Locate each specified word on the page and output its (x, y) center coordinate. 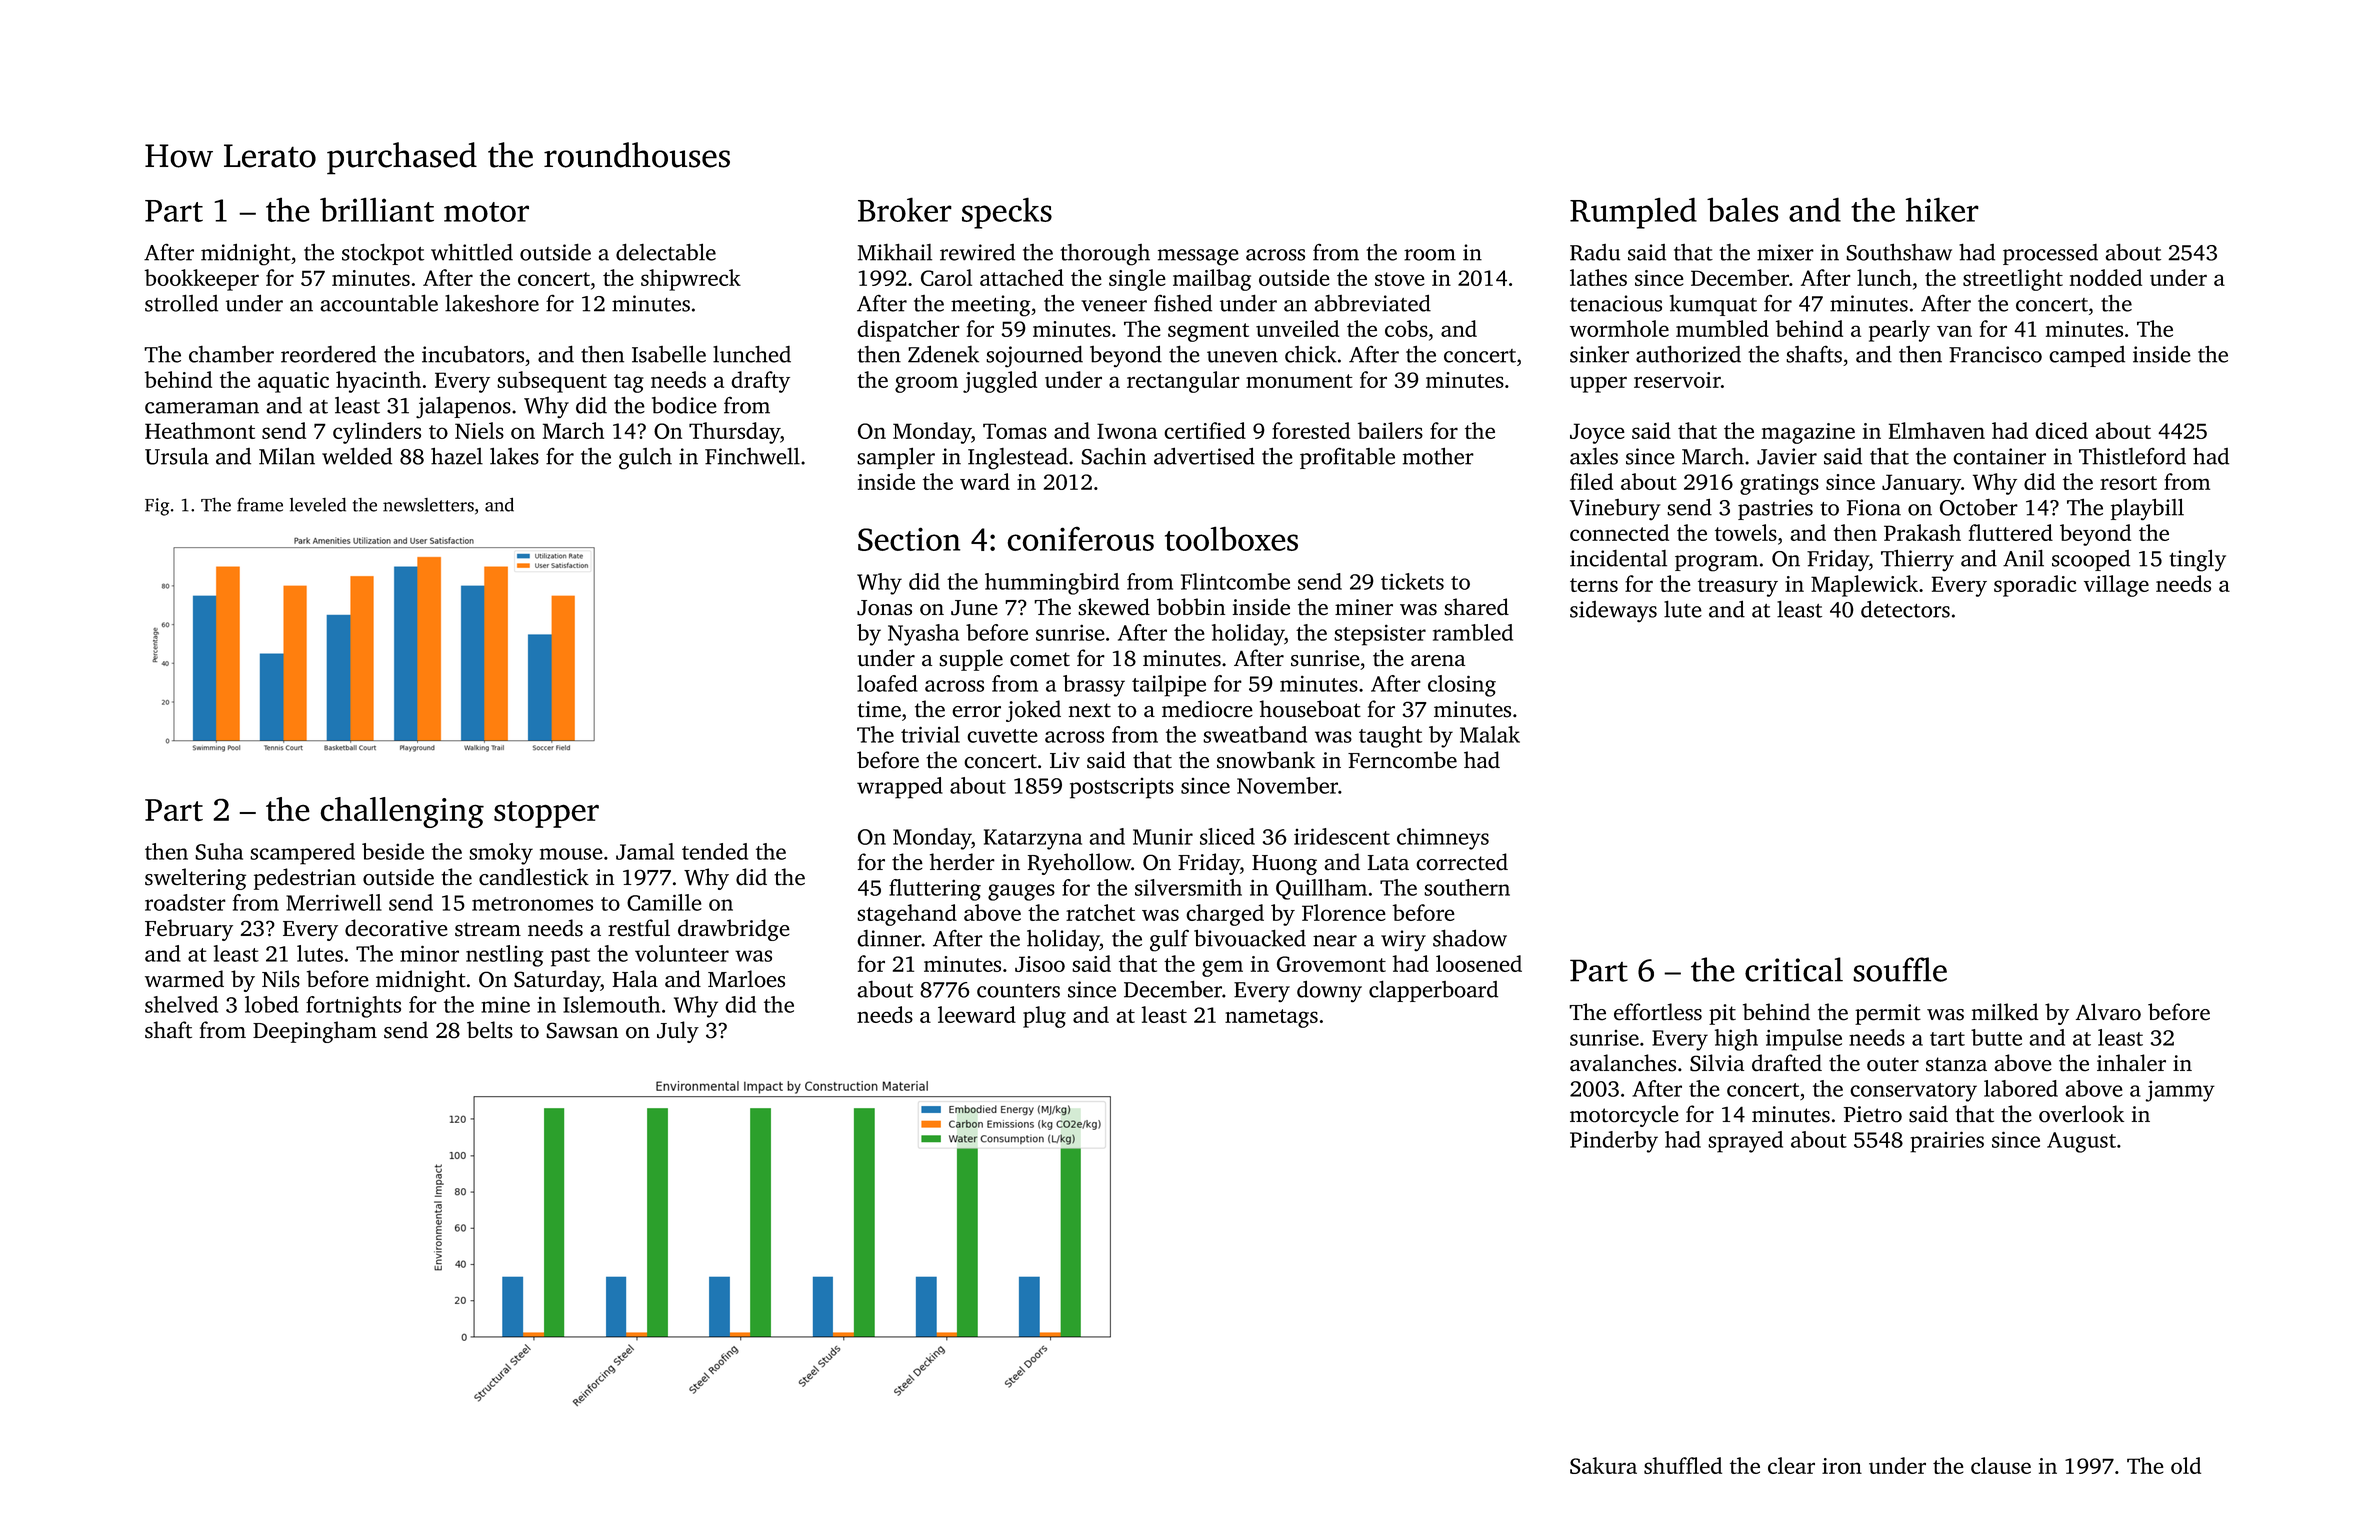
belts (490, 1030)
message (1198, 257)
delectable (666, 252)
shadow (1470, 938)
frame (260, 505)
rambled (1473, 632)
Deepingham (315, 1032)
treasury (1738, 587)
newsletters (428, 505)
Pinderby (1614, 1142)
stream (488, 929)
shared (1476, 607)
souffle (1900, 969)
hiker (1942, 209)
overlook (2081, 1114)
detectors (1905, 609)
